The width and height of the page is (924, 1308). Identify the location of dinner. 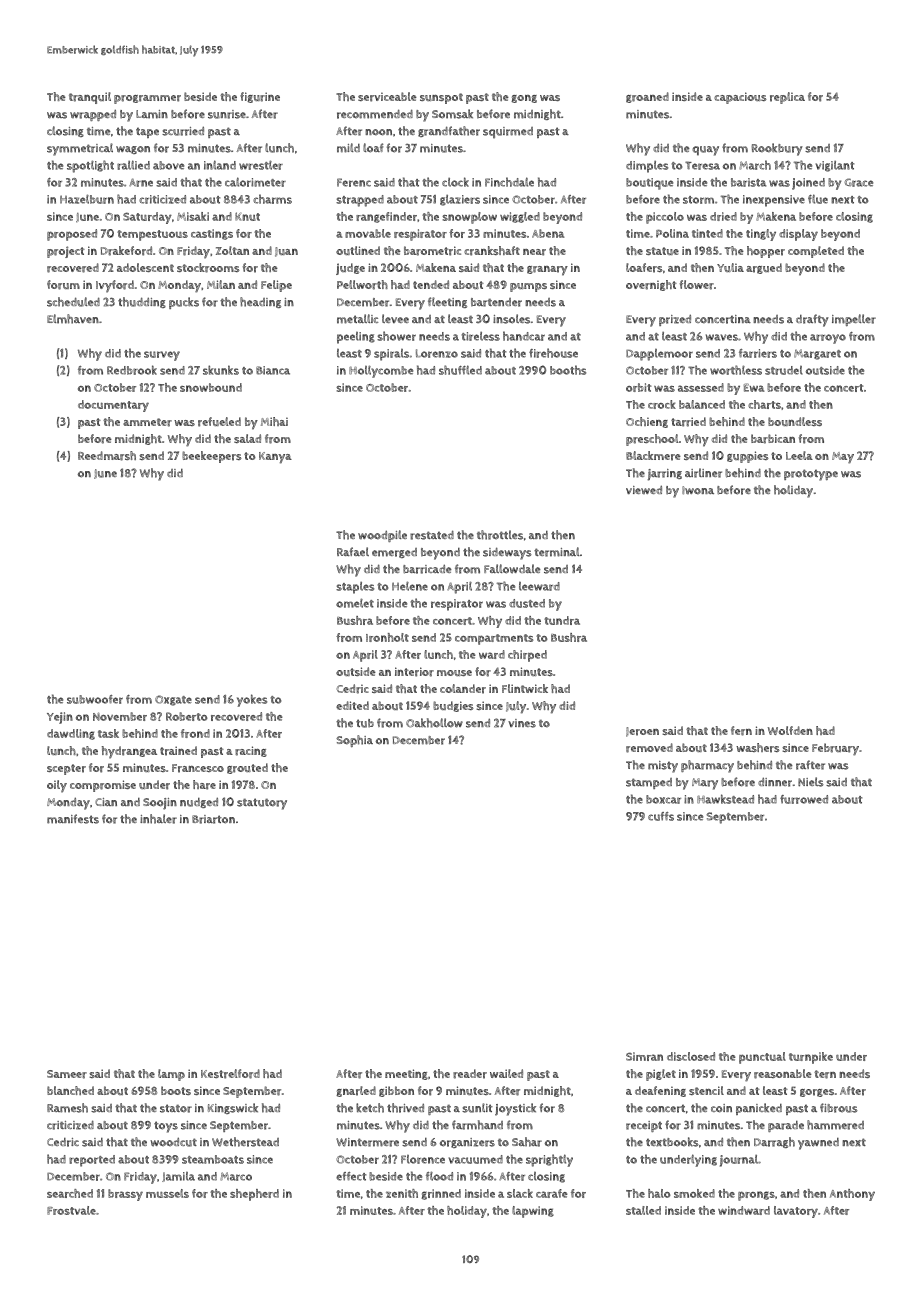
(775, 782).
